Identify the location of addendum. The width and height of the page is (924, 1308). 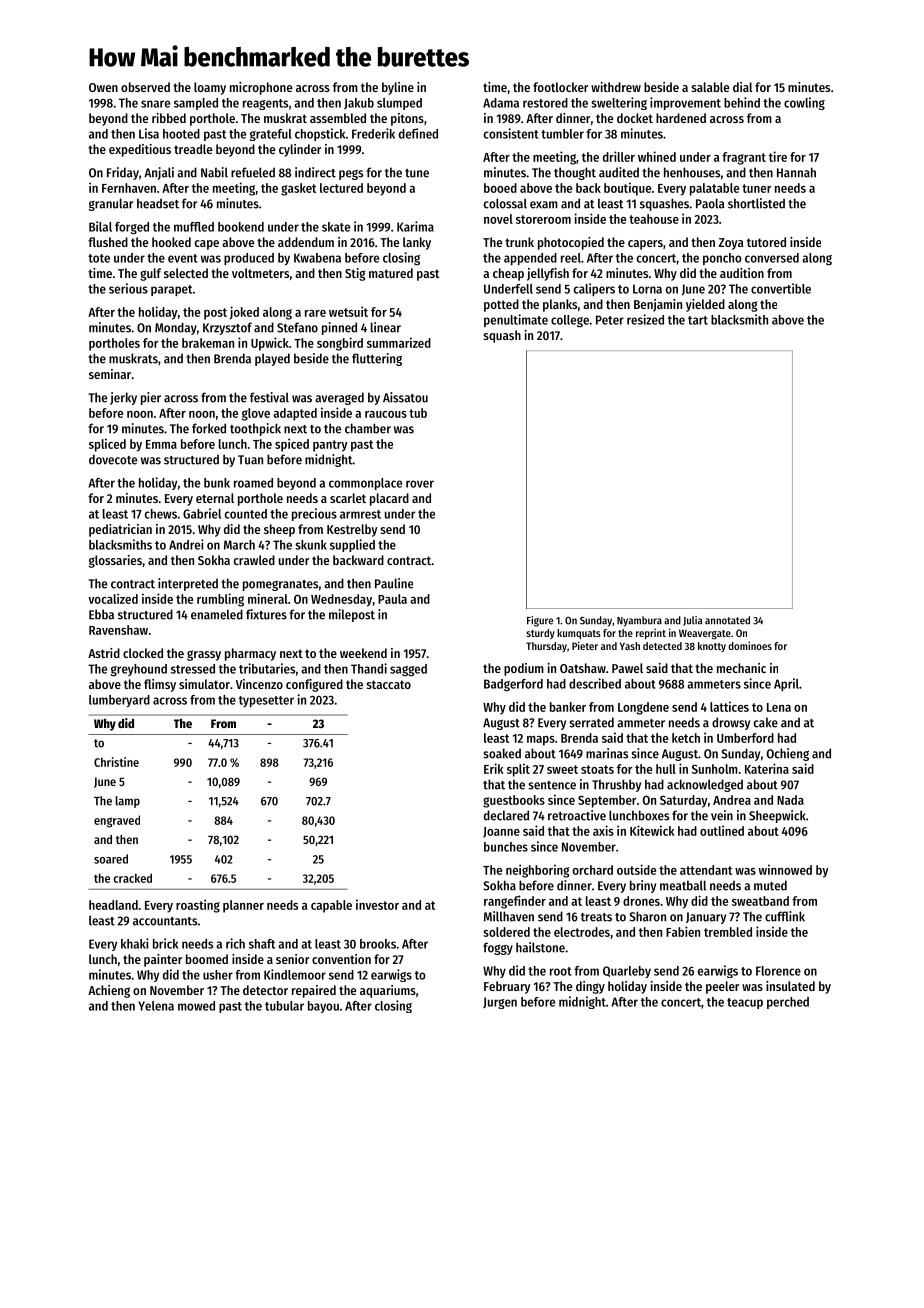
(306, 242).
